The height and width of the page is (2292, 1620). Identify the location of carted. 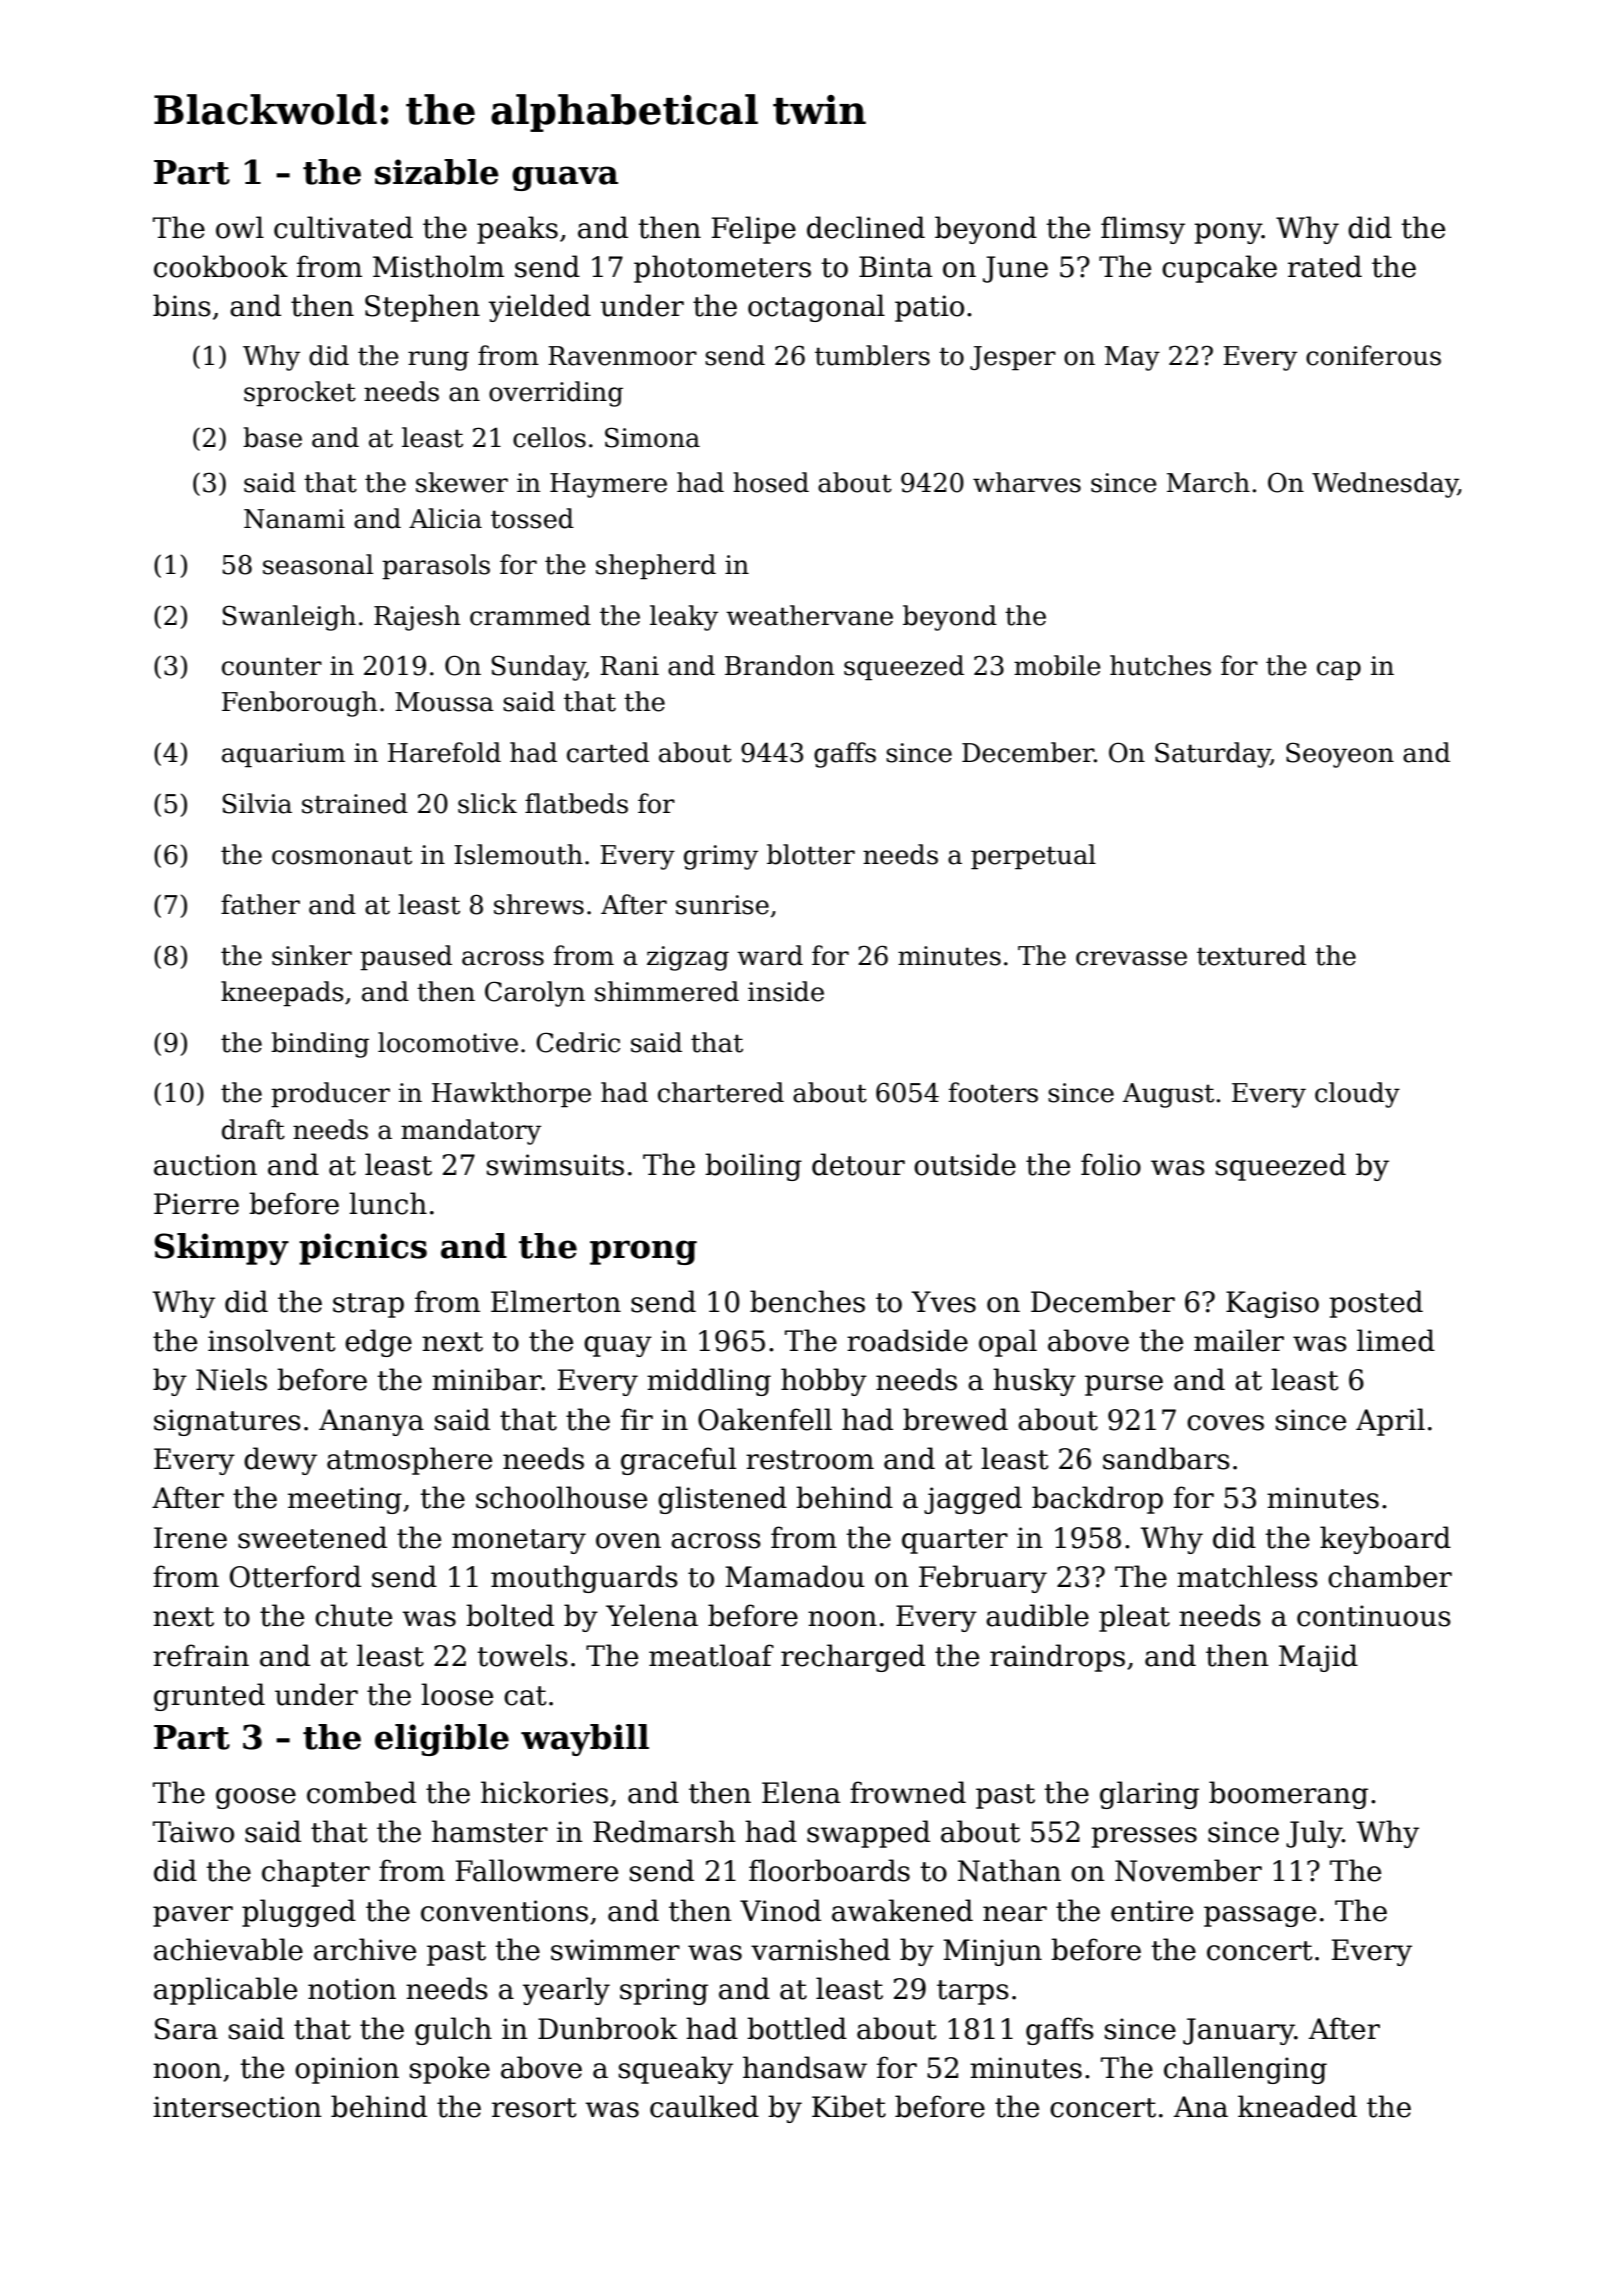
(608, 752).
